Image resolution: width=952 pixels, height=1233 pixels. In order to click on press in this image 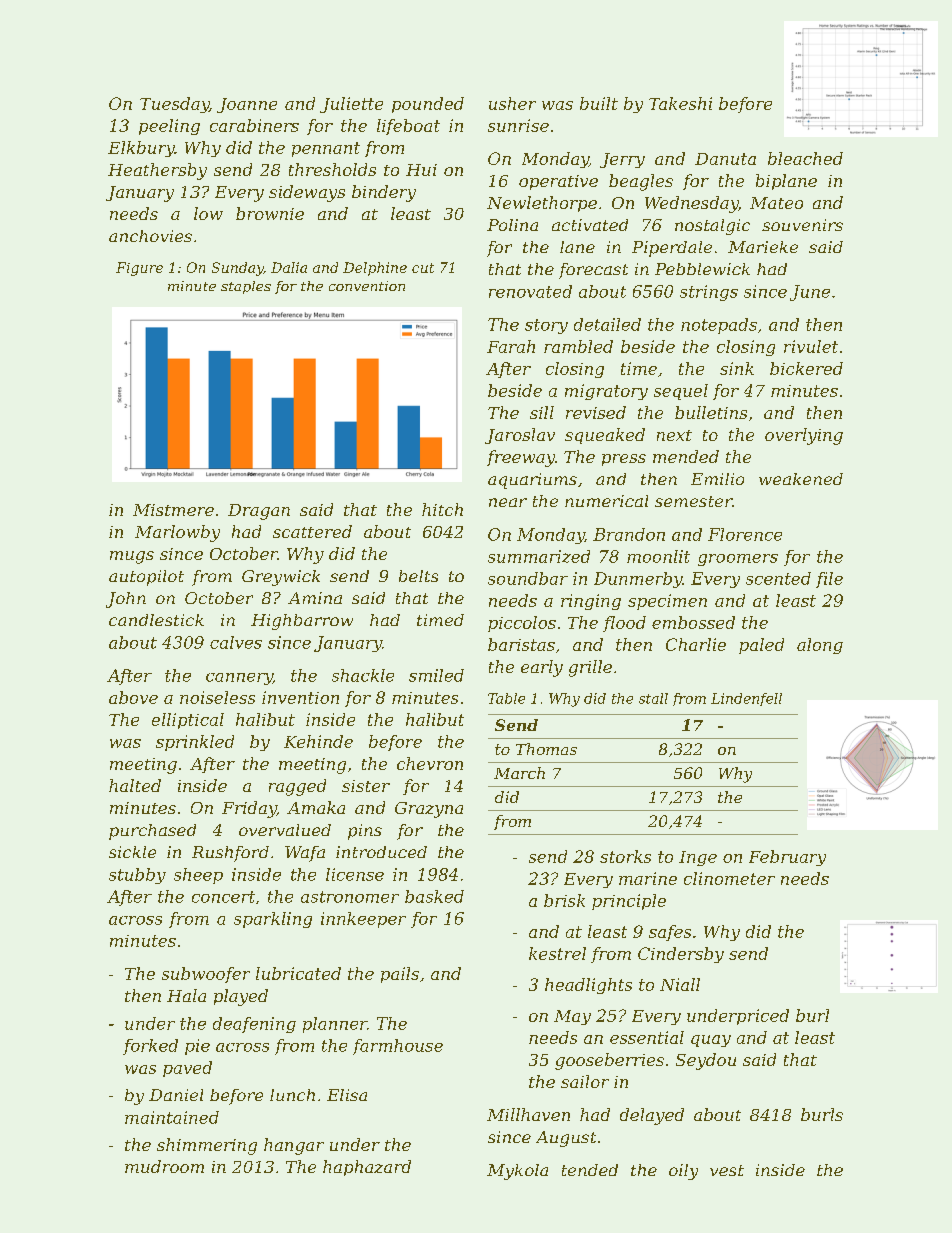, I will do `click(624, 460)`.
